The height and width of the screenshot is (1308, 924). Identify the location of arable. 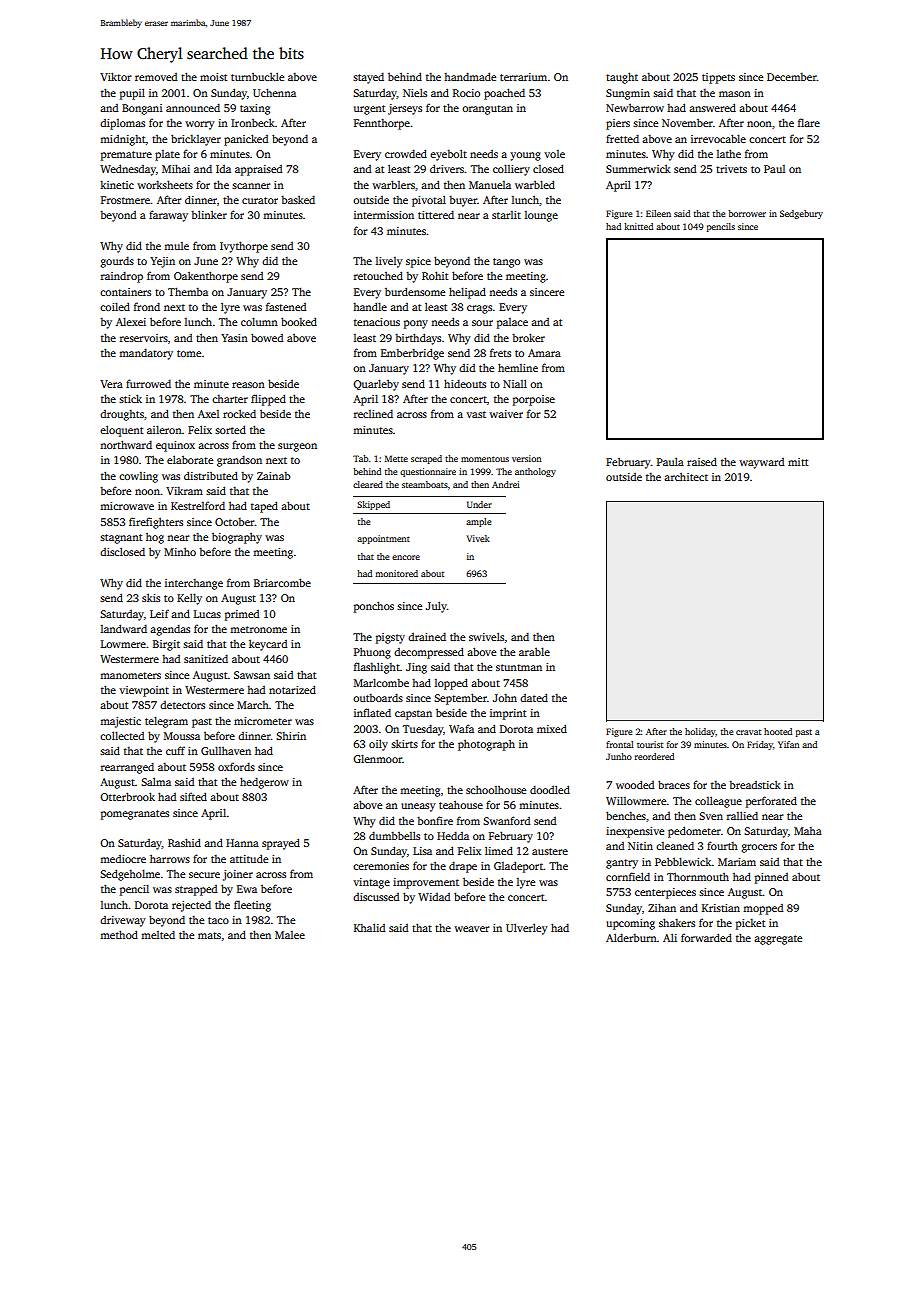
(534, 651).
